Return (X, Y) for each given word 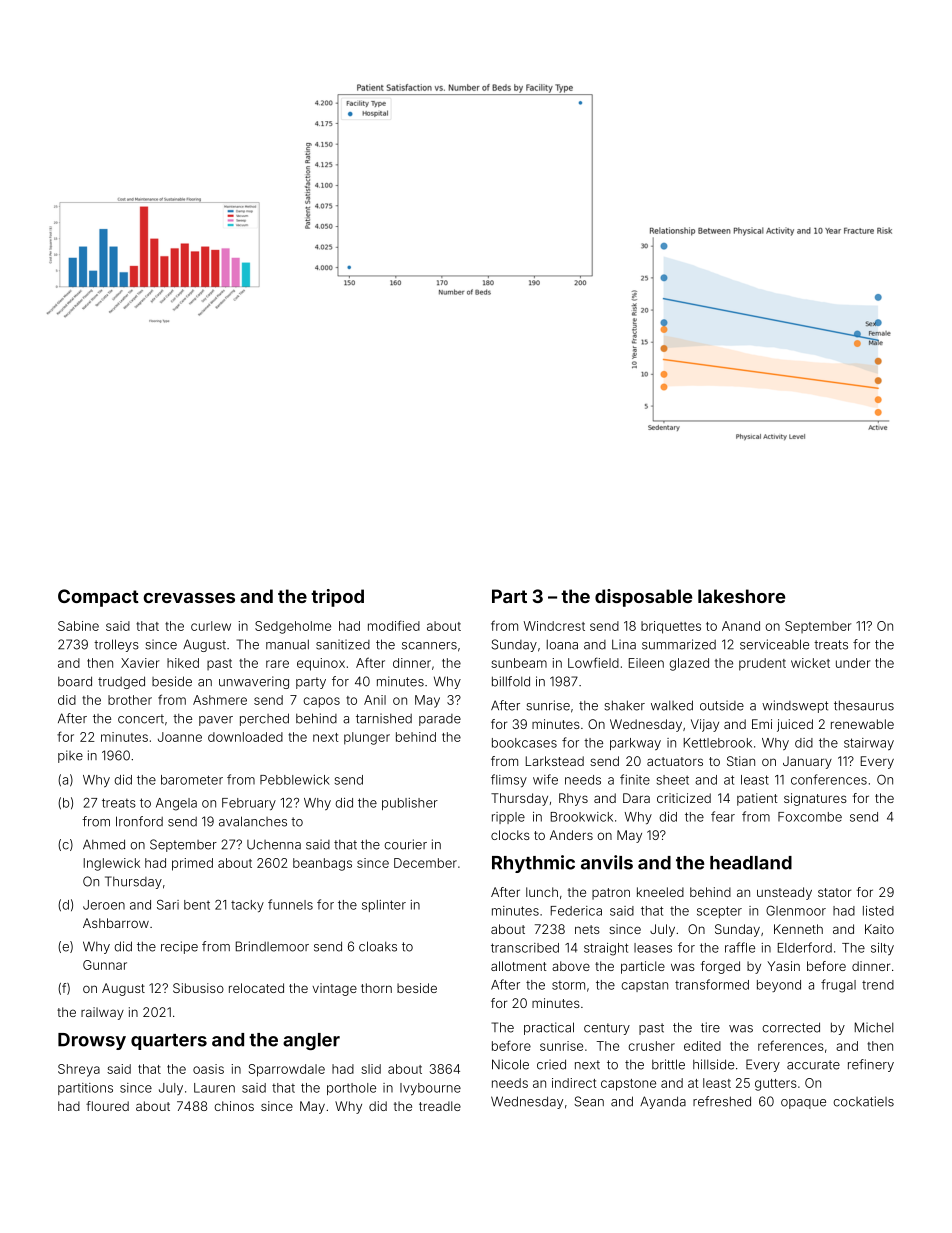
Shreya (79, 1070)
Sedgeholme (293, 627)
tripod (337, 598)
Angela (176, 804)
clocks (510, 835)
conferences (829, 779)
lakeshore (741, 596)
